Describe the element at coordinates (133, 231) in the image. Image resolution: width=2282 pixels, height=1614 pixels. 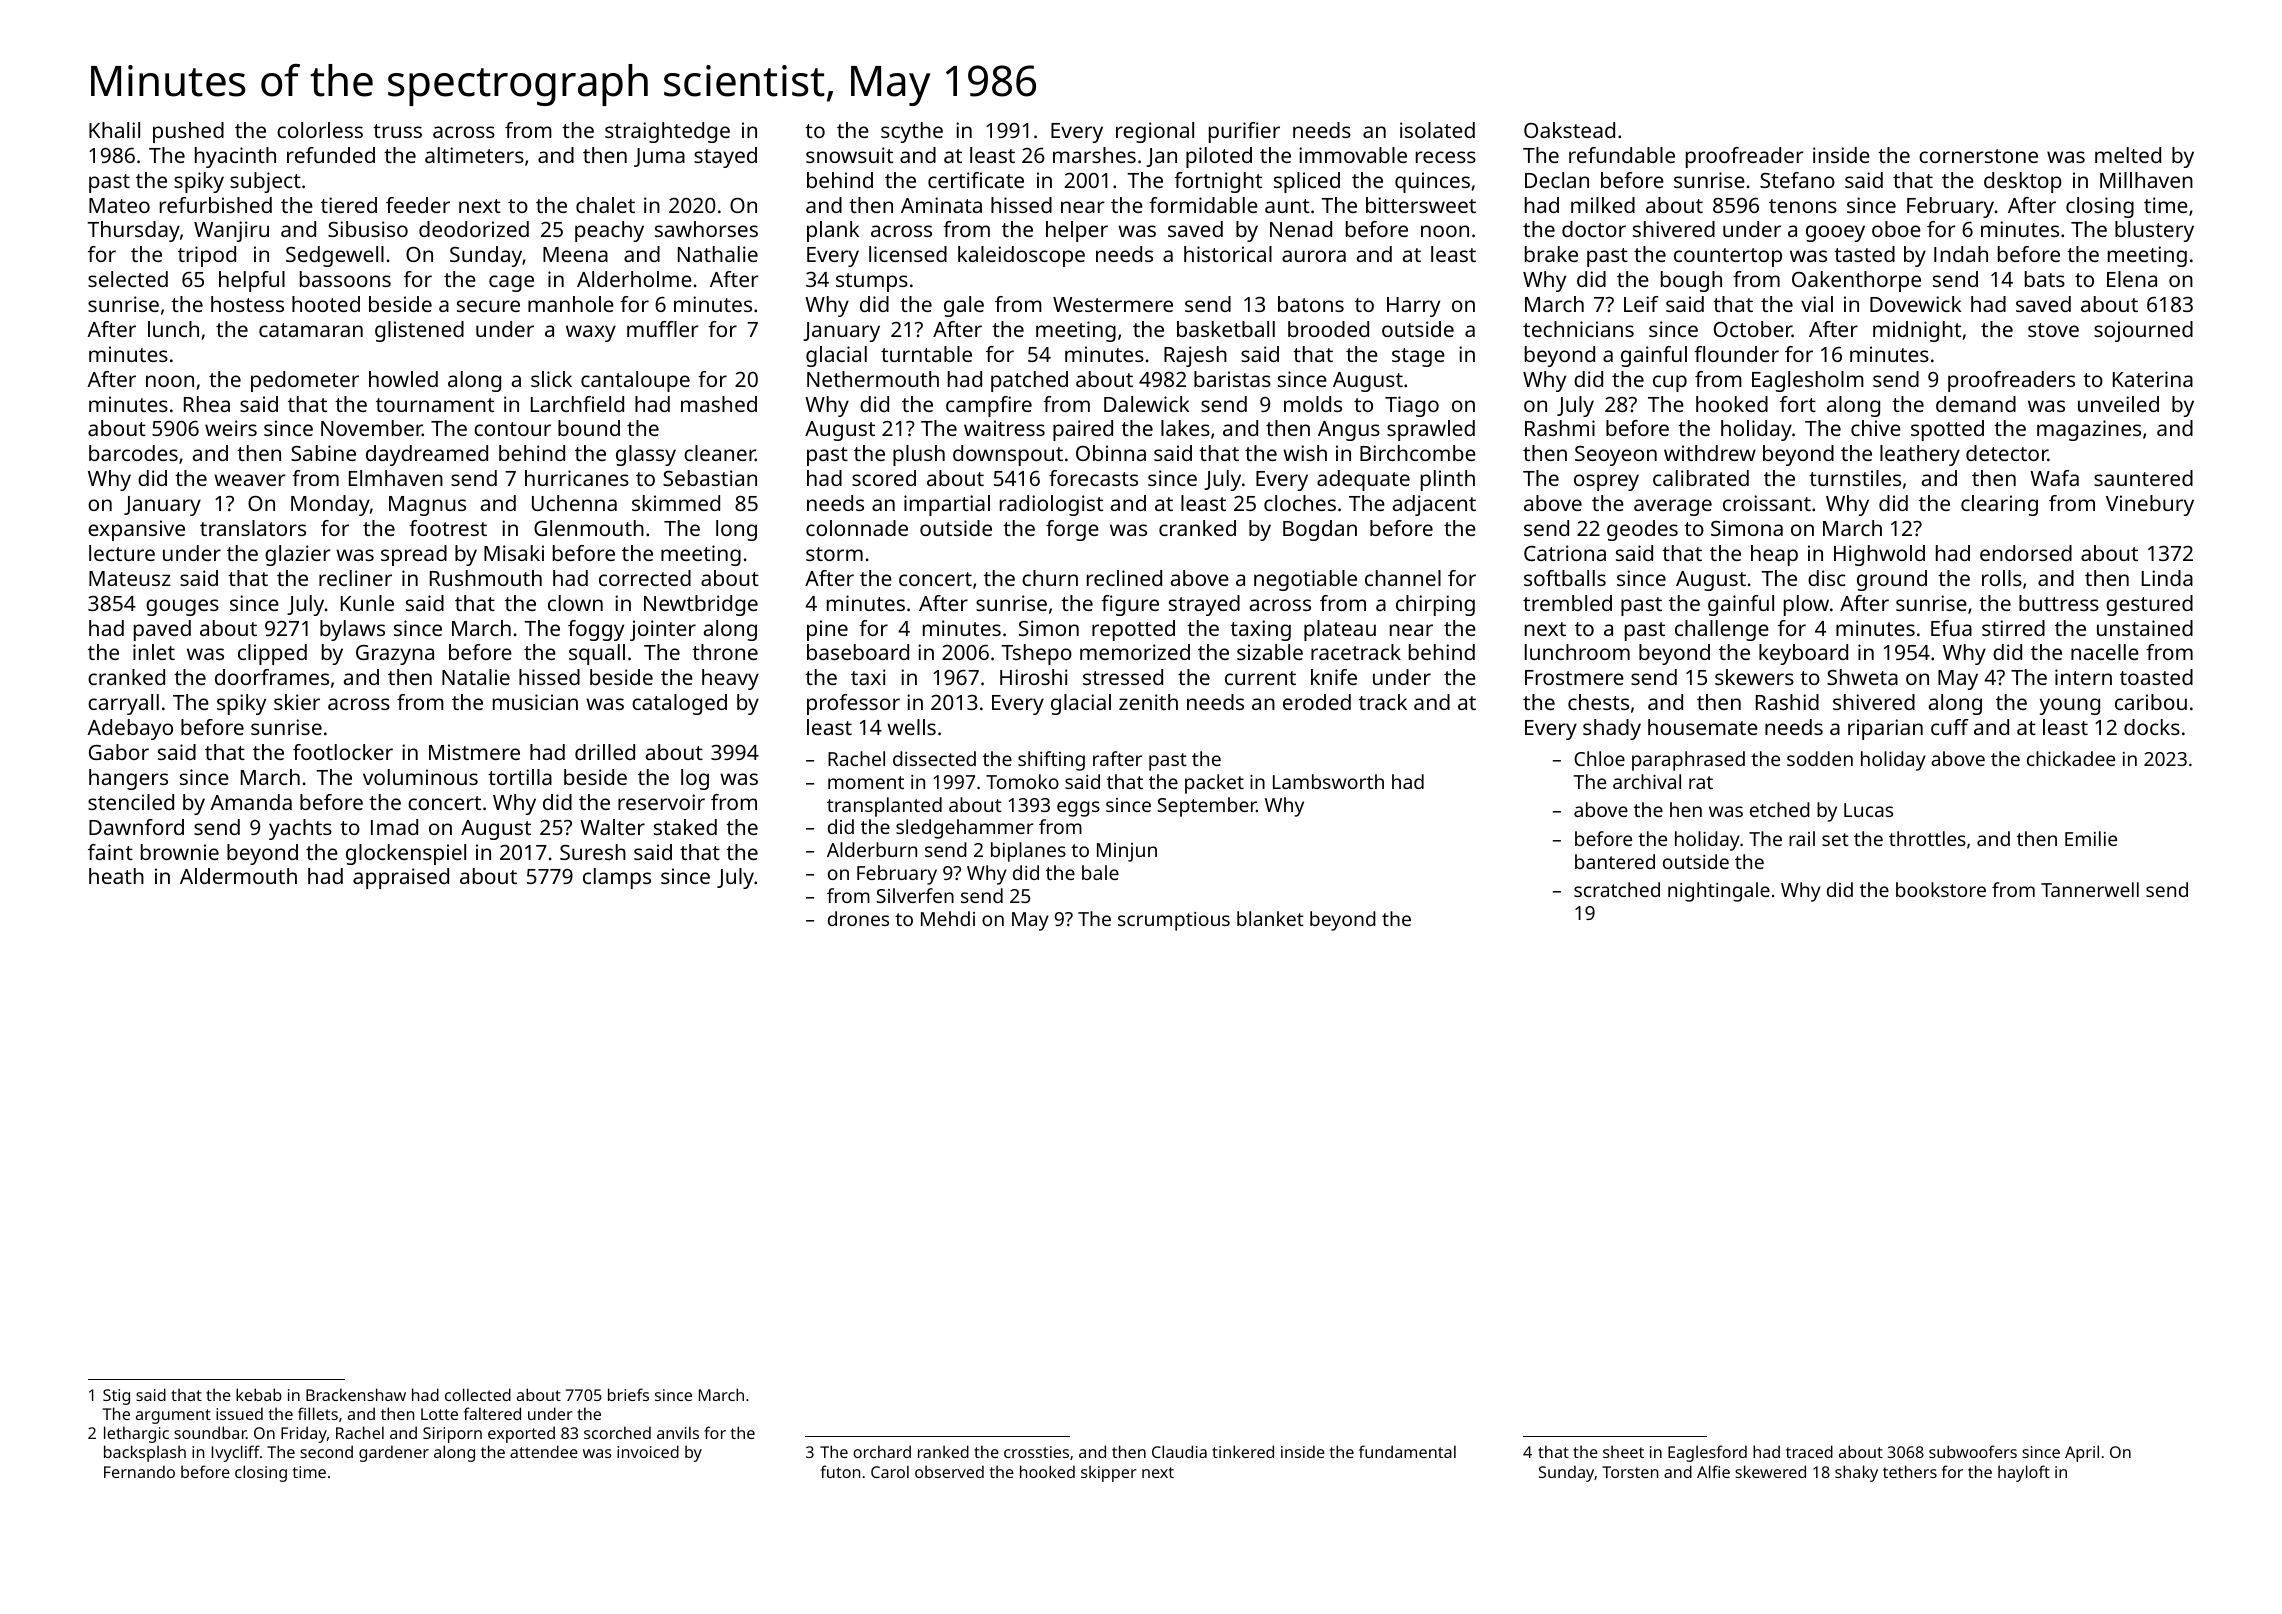
I see `Thursday` at that location.
